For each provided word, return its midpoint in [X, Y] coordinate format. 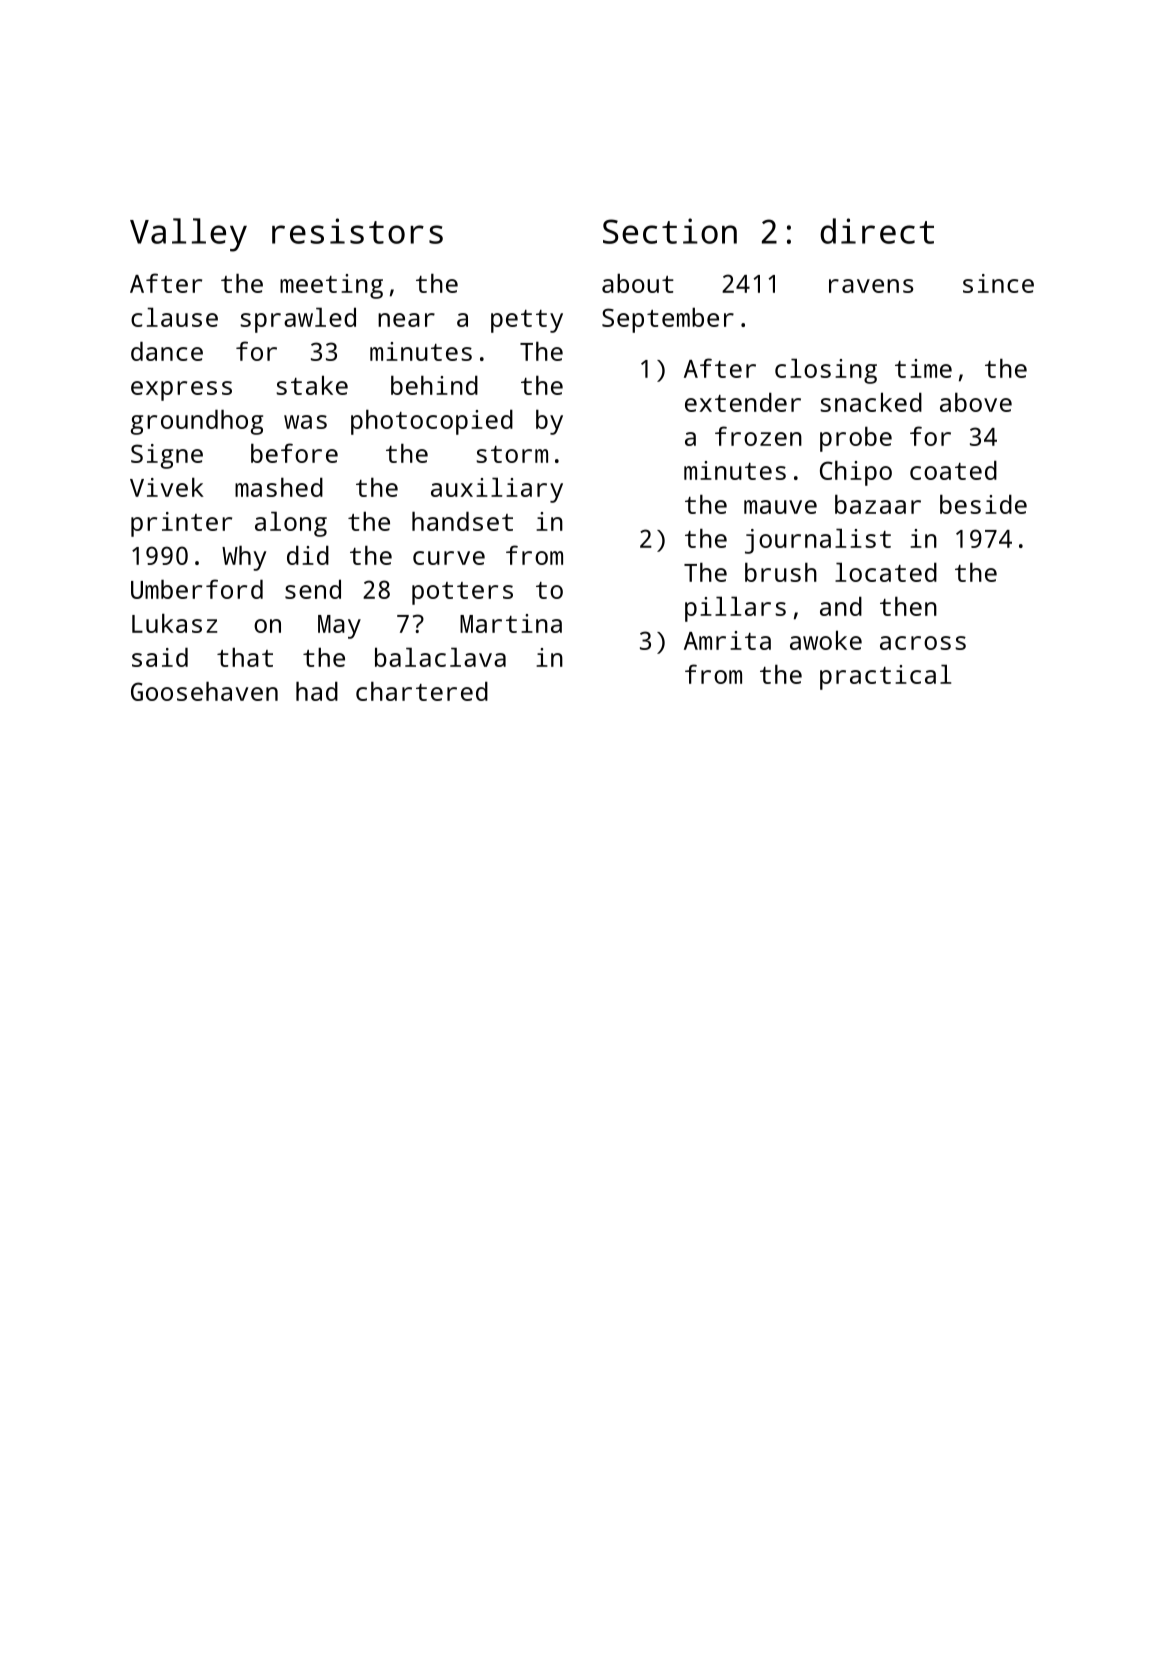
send [313, 589]
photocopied [432, 422]
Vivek [167, 487]
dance [167, 351]
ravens [871, 286]
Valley [188, 235]
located [886, 572]
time [923, 368]
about [638, 283]
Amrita [727, 640]
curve [449, 558]
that [245, 657]
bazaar [878, 504]
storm [512, 454]
